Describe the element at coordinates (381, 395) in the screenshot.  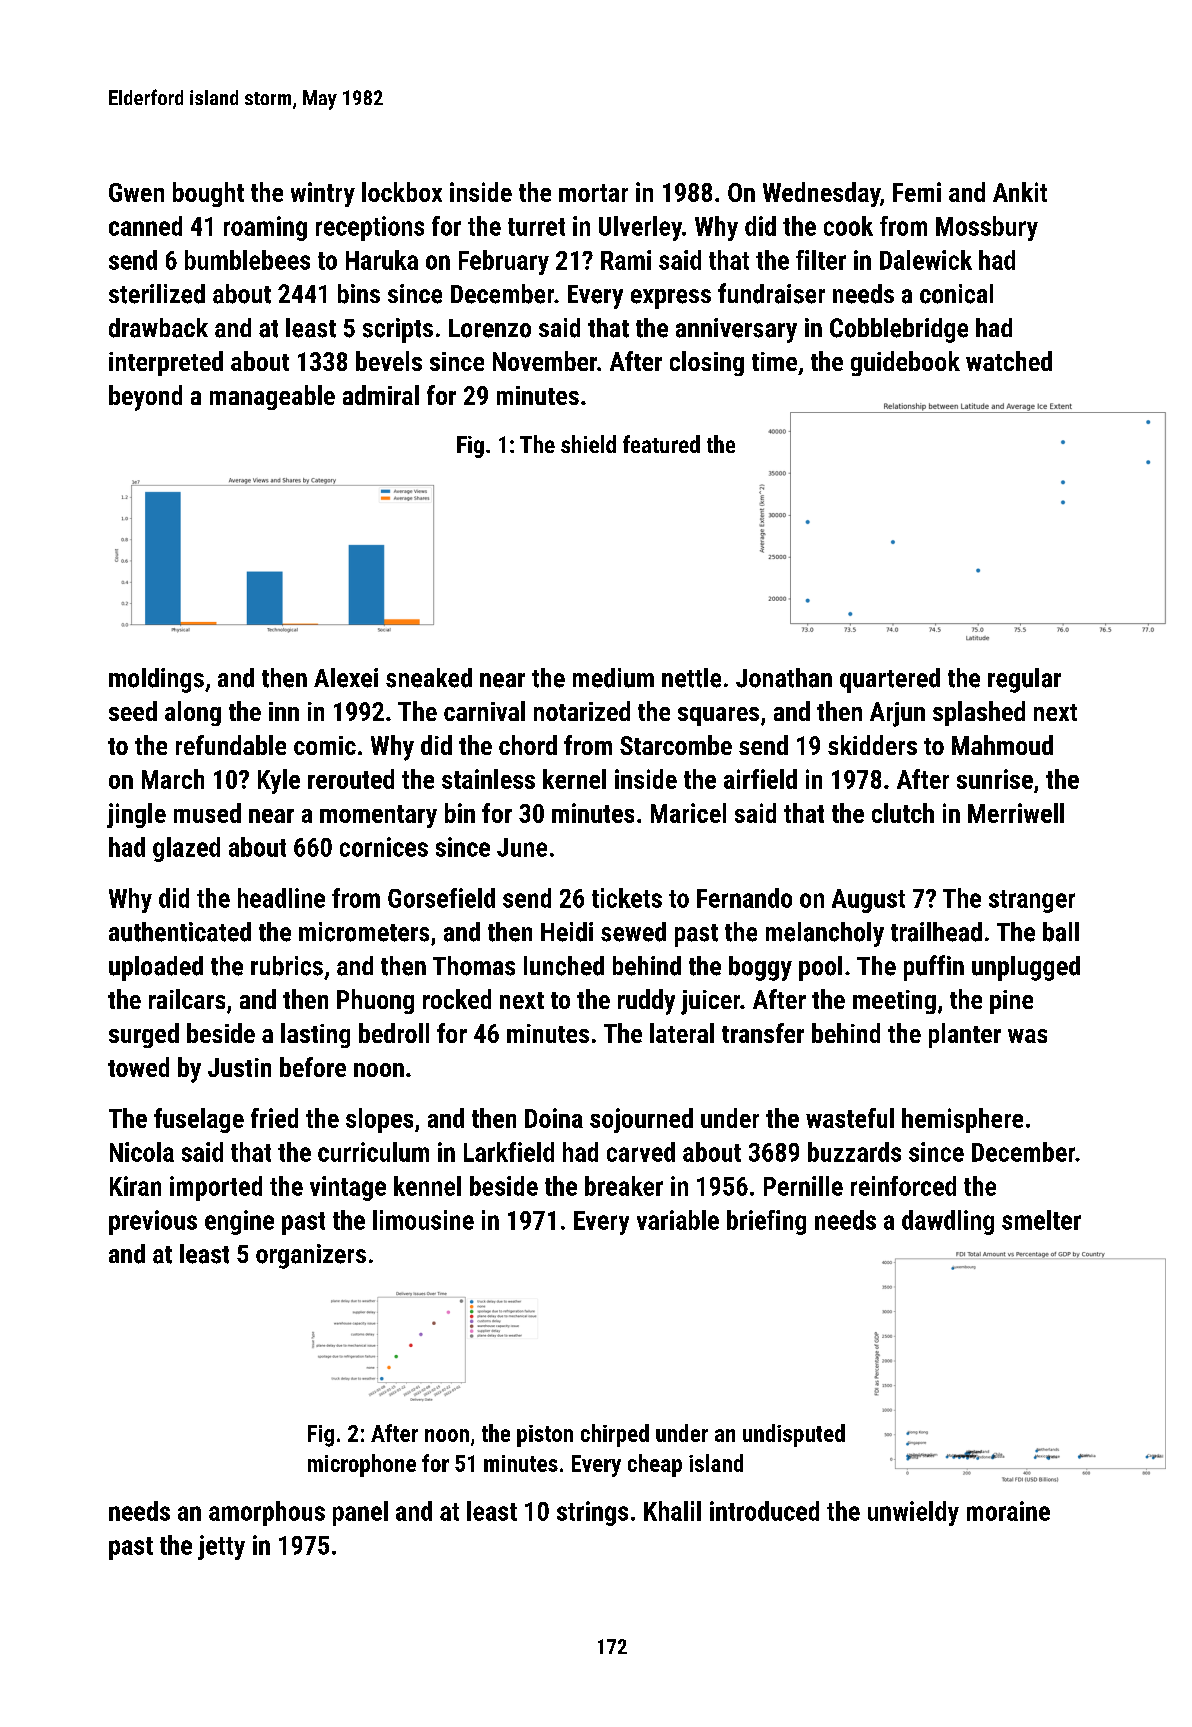
I see `admiral` at that location.
